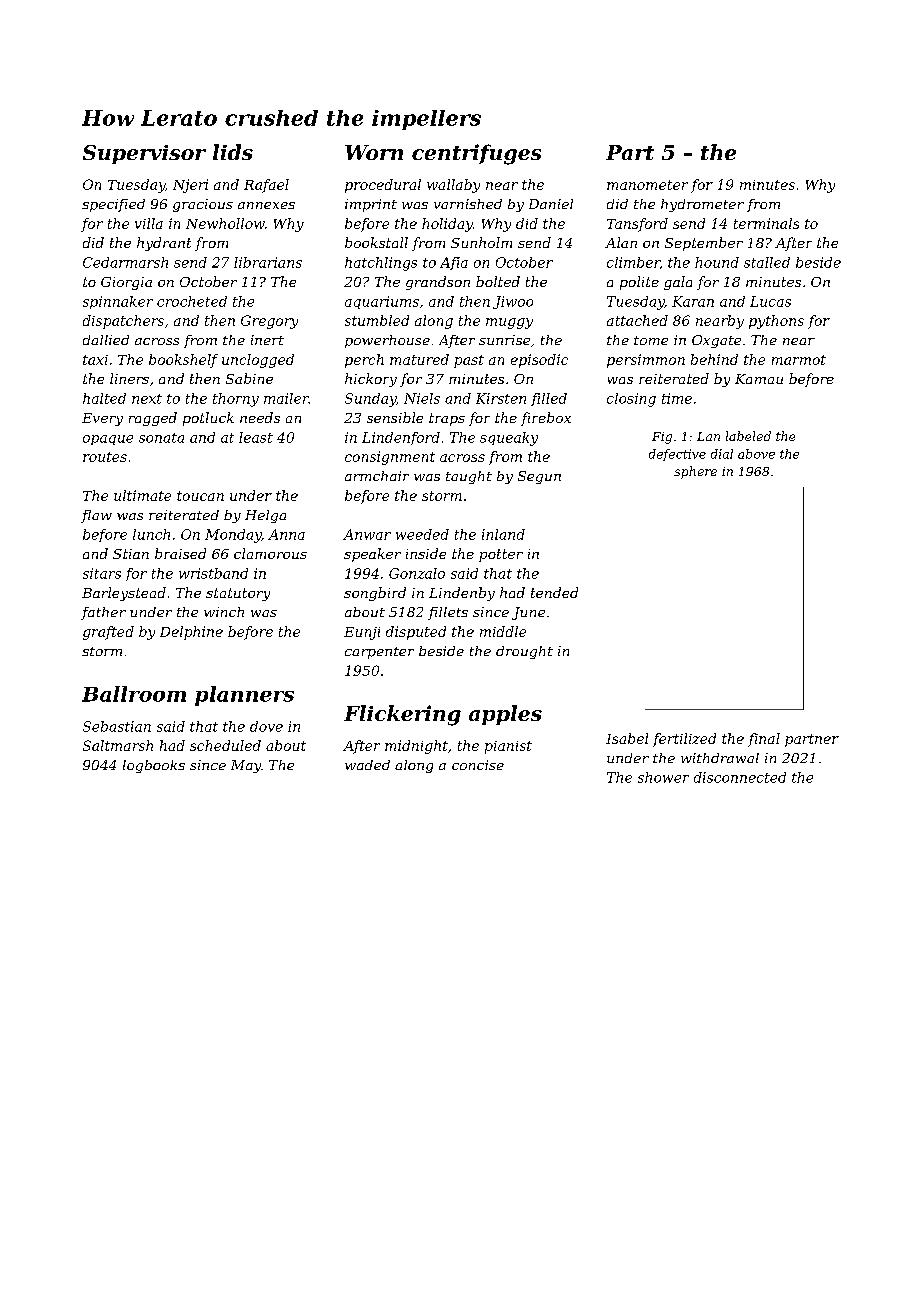 Image resolution: width=924 pixels, height=1308 pixels. Describe the element at coordinates (646, 361) in the document. I see `persimmon` at that location.
